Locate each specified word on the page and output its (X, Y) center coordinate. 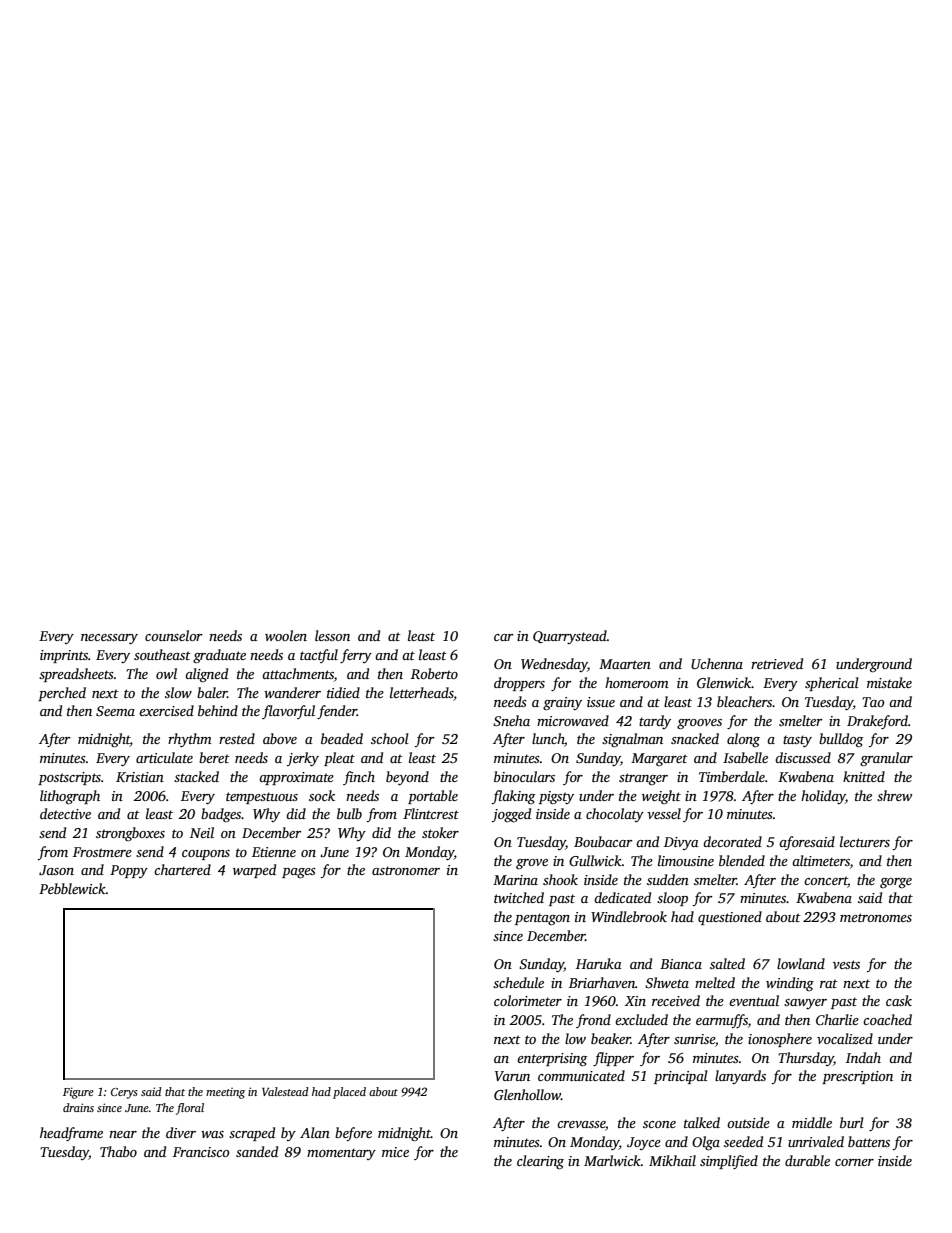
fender (337, 712)
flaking (513, 797)
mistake (889, 682)
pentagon (542, 919)
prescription (857, 1077)
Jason (56, 870)
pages (299, 873)
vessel (664, 813)
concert (826, 880)
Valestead (285, 1091)
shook (560, 879)
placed (349, 1093)
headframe (71, 1134)
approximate (296, 778)
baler (212, 692)
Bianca (681, 964)
